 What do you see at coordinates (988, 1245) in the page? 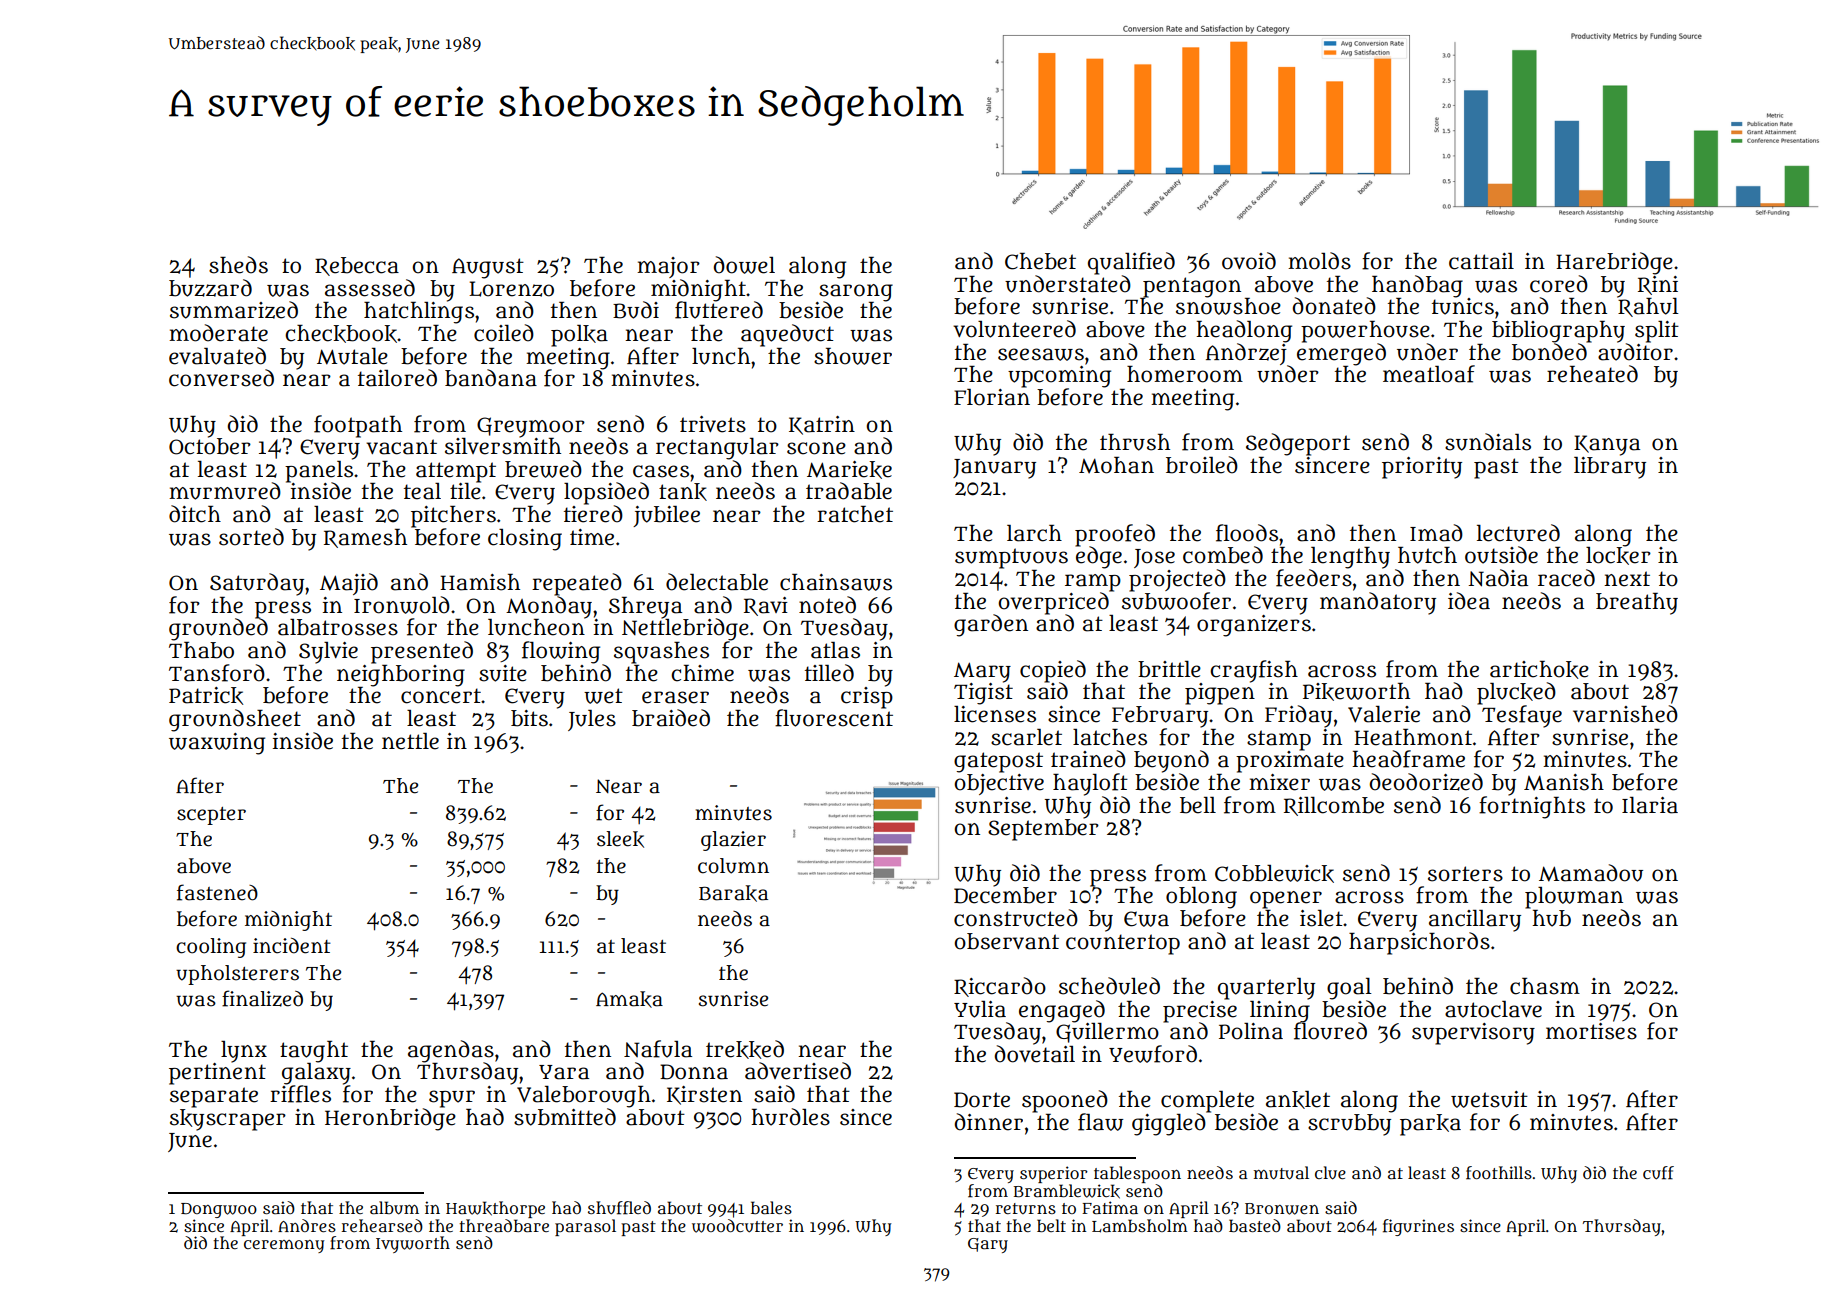
I see `Gary` at bounding box center [988, 1245].
